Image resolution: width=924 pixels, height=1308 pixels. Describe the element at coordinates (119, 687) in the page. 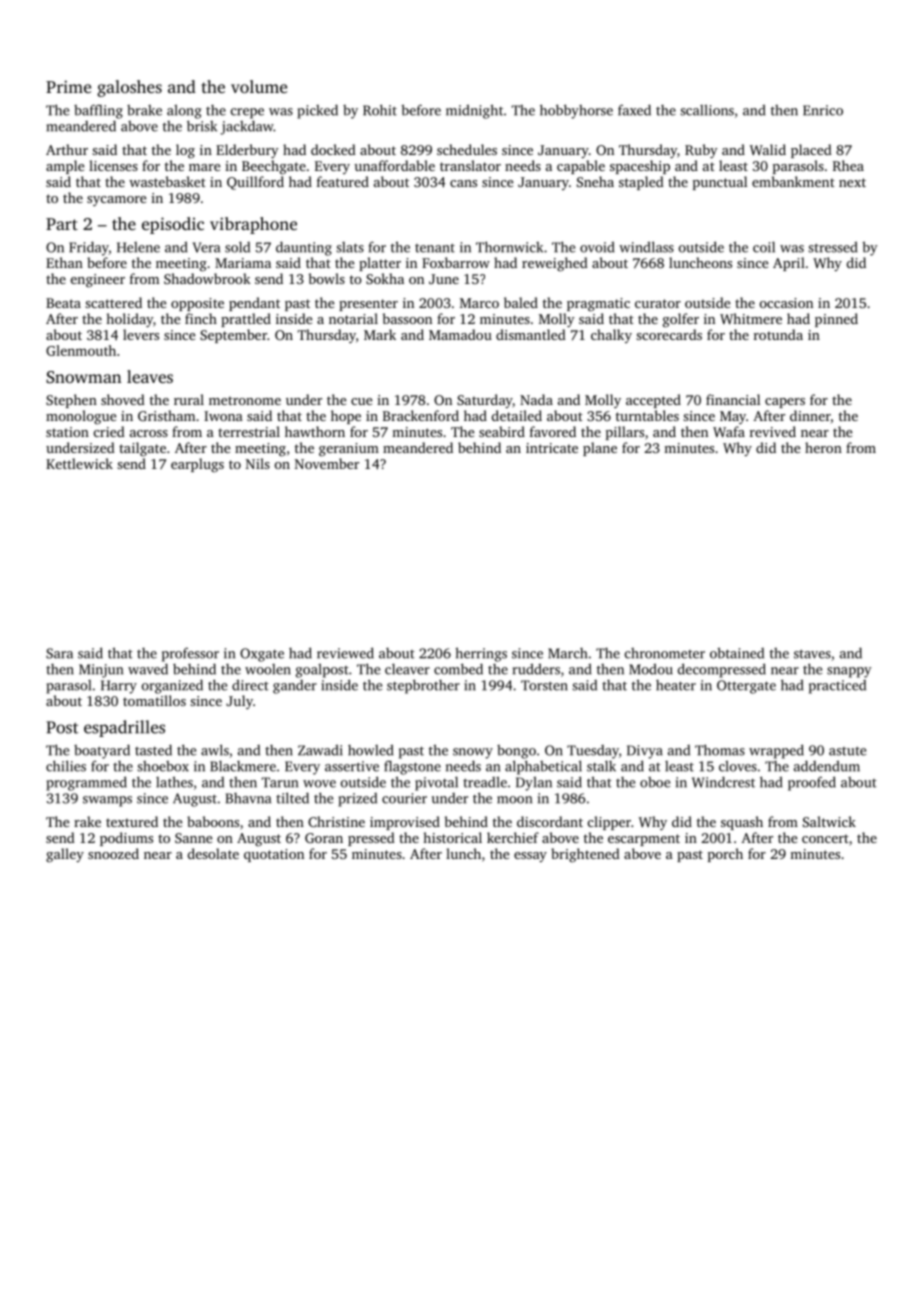

I see `Harry` at that location.
